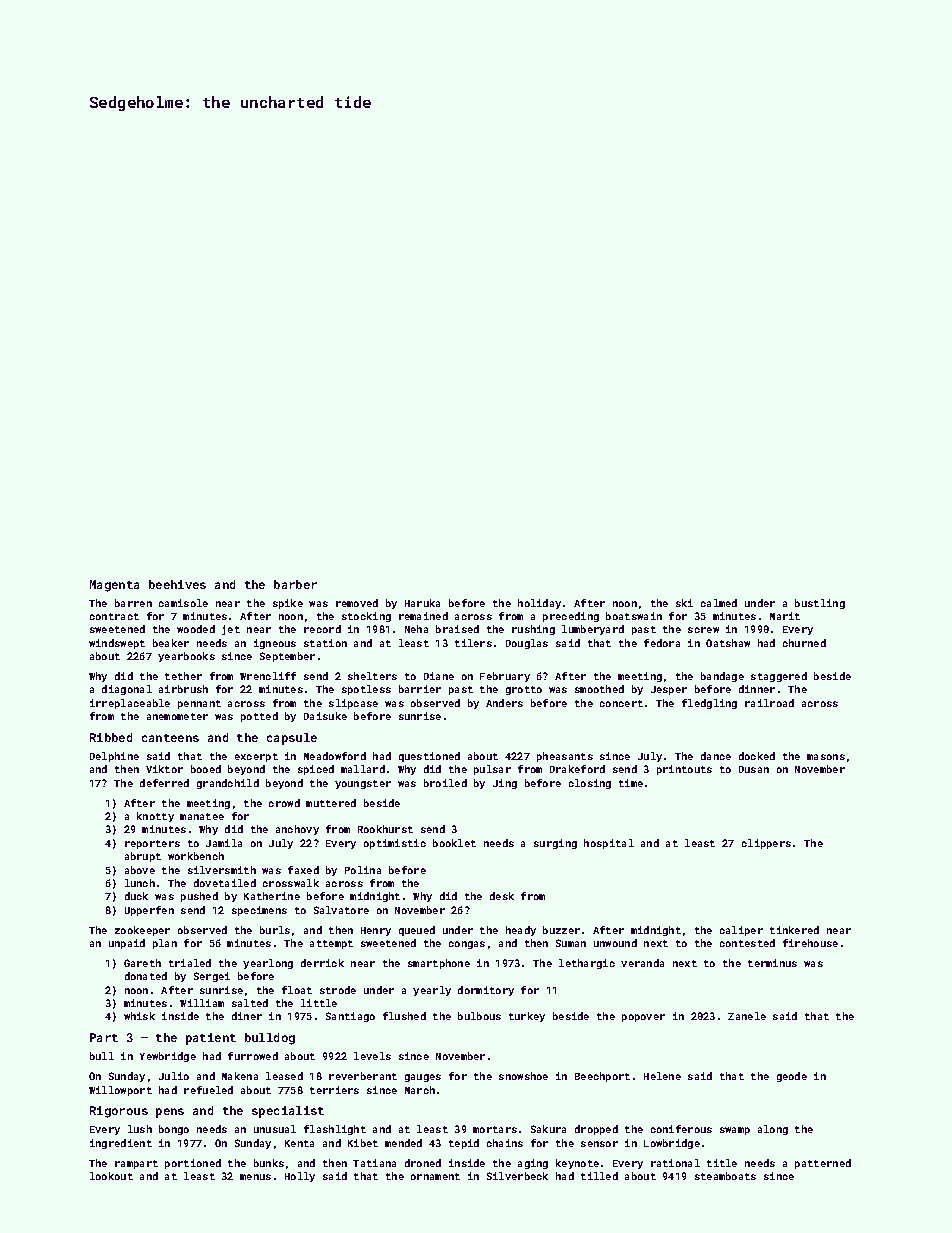 This page has height=1233, width=952. Describe the element at coordinates (363, 1076) in the page. I see `reverberant` at that location.
